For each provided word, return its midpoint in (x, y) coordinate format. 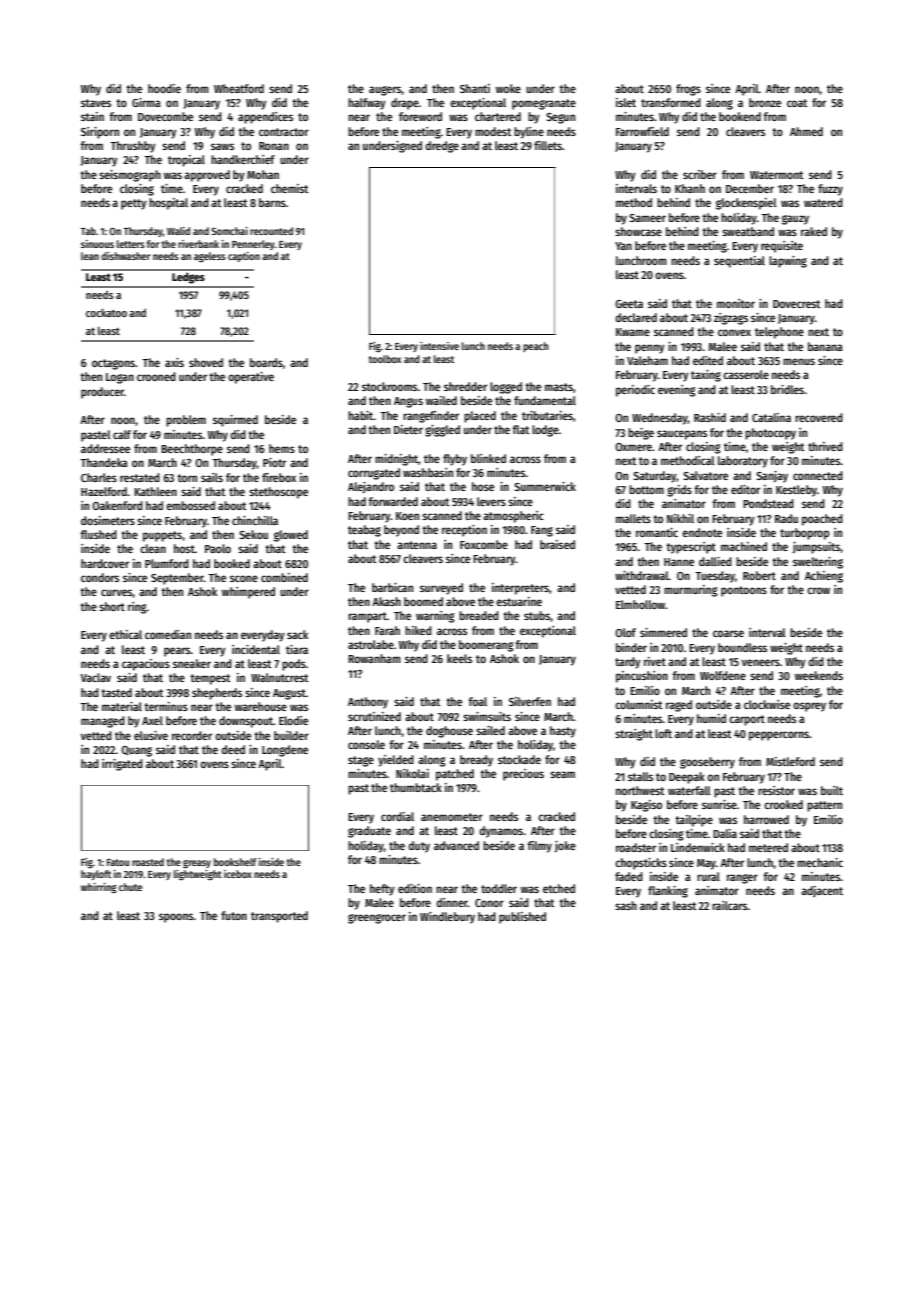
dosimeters (108, 520)
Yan (623, 246)
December (750, 188)
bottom (646, 489)
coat (797, 103)
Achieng (824, 577)
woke (508, 88)
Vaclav (95, 677)
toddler (499, 888)
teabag (364, 531)
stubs (537, 616)
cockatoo (106, 312)
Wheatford (239, 88)
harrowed (766, 819)
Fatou (118, 862)
